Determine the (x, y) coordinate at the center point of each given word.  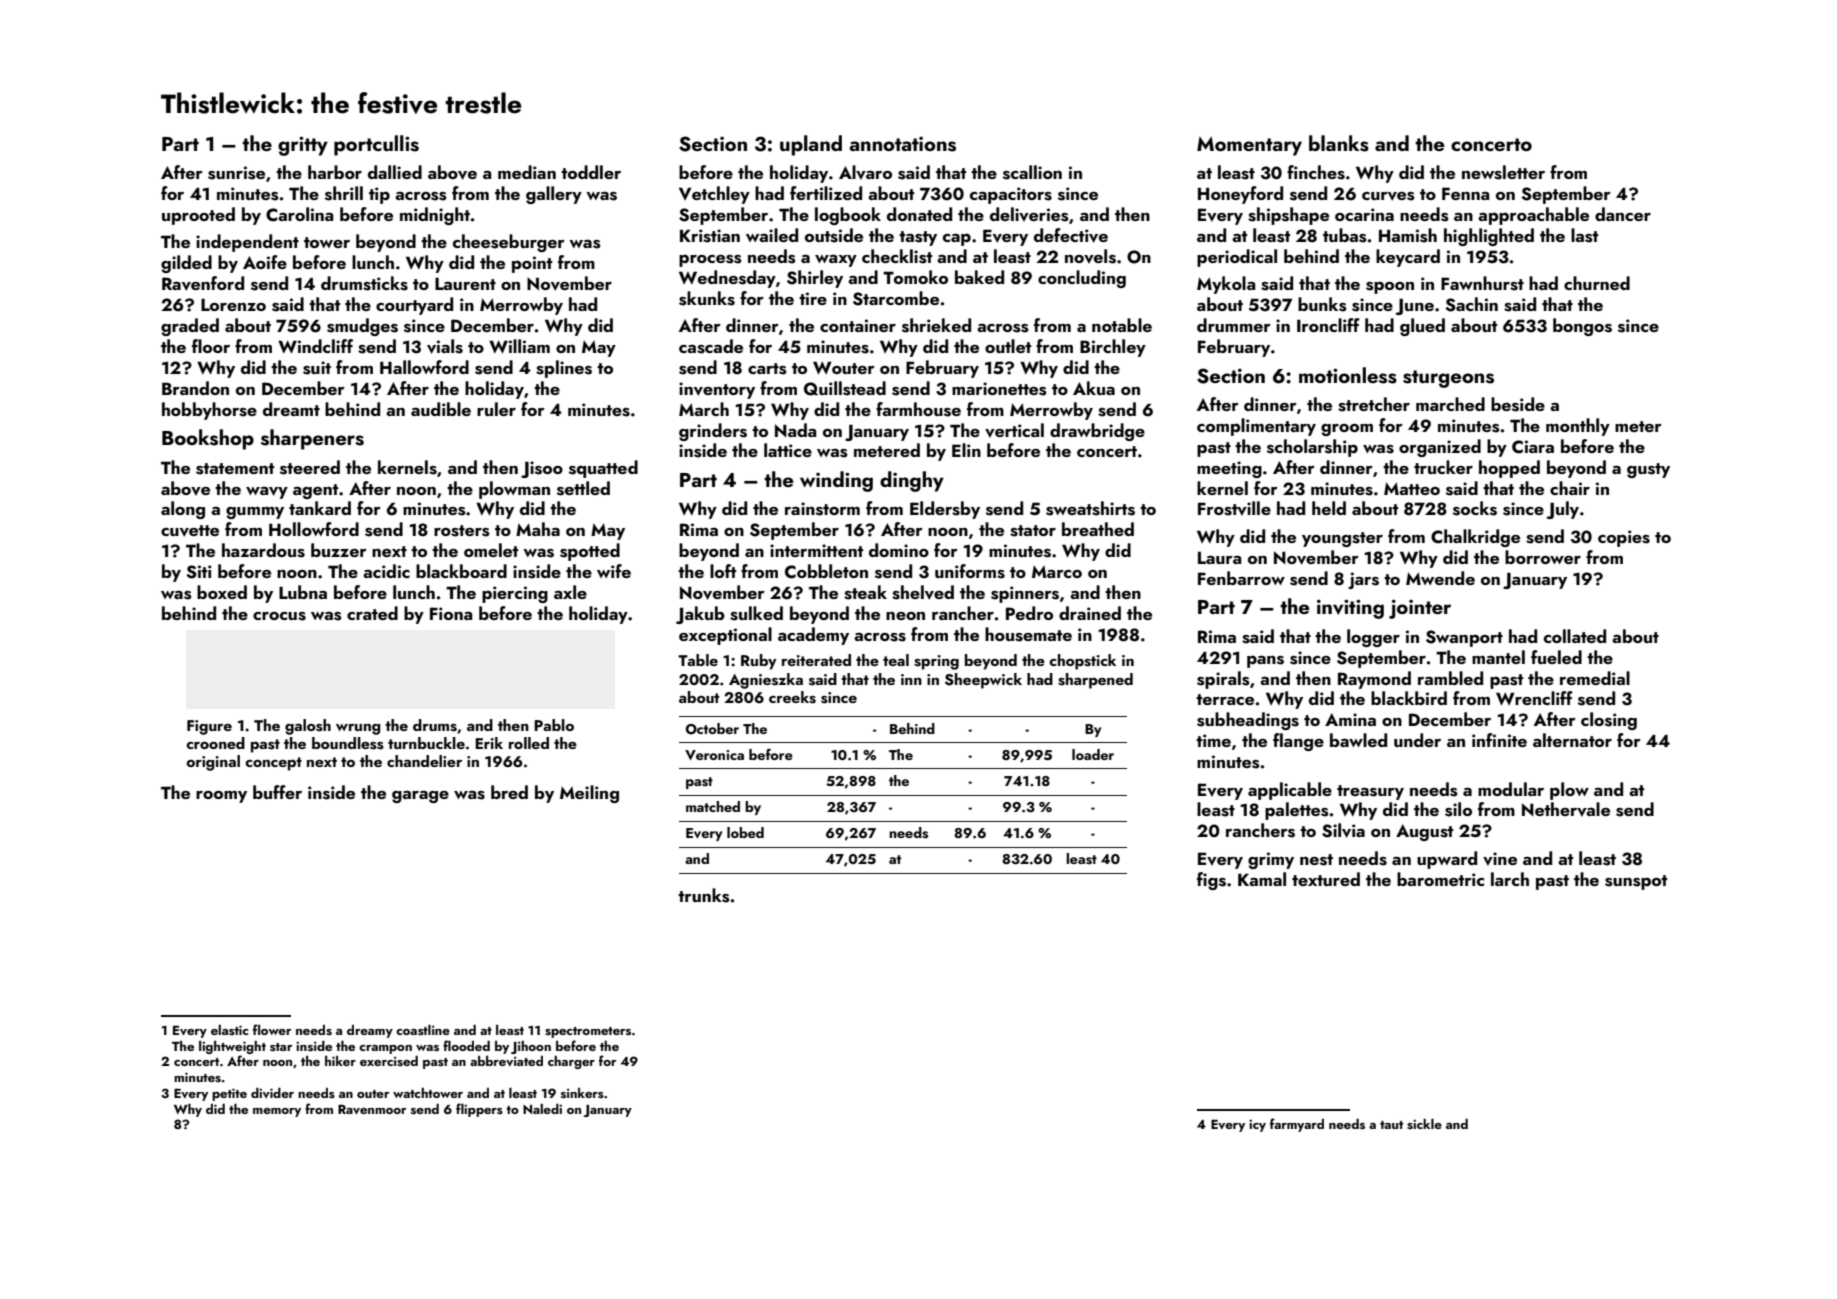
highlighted (1489, 237)
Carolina (299, 214)
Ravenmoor (372, 1109)
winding (836, 481)
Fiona (451, 613)
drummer (1234, 325)
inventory (717, 390)
